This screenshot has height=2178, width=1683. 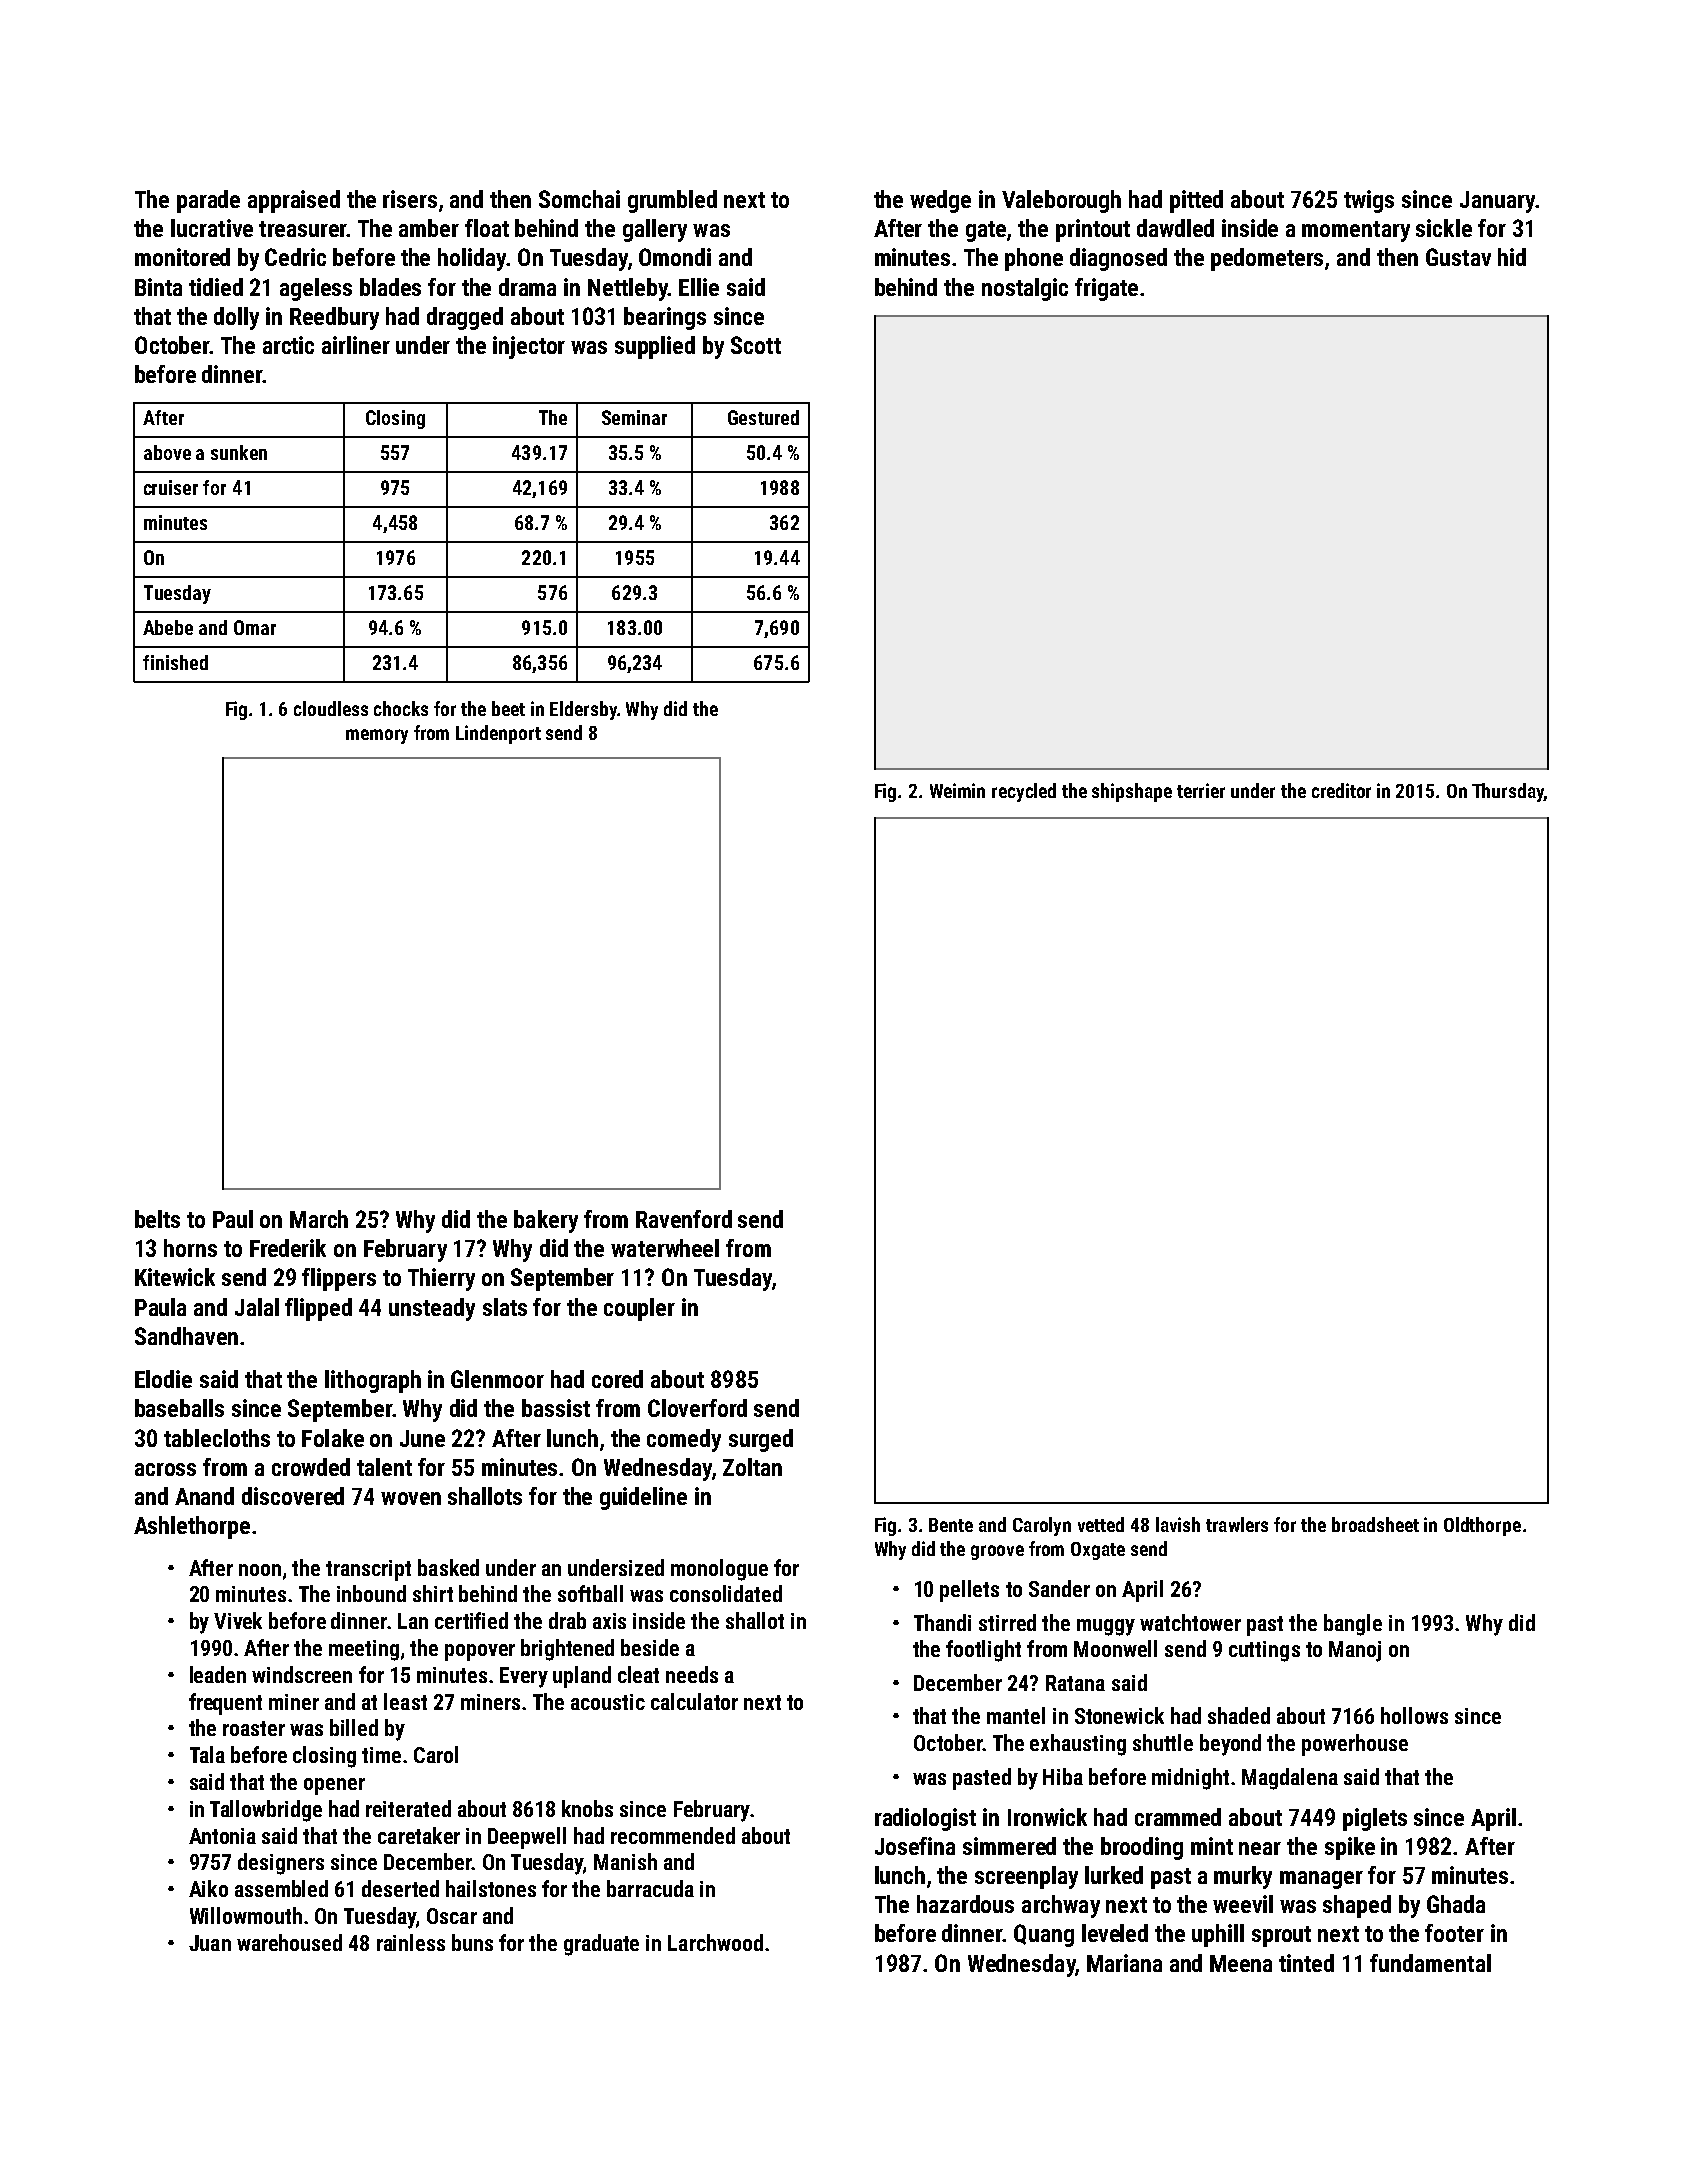 I want to click on Thursday, so click(x=1508, y=792).
